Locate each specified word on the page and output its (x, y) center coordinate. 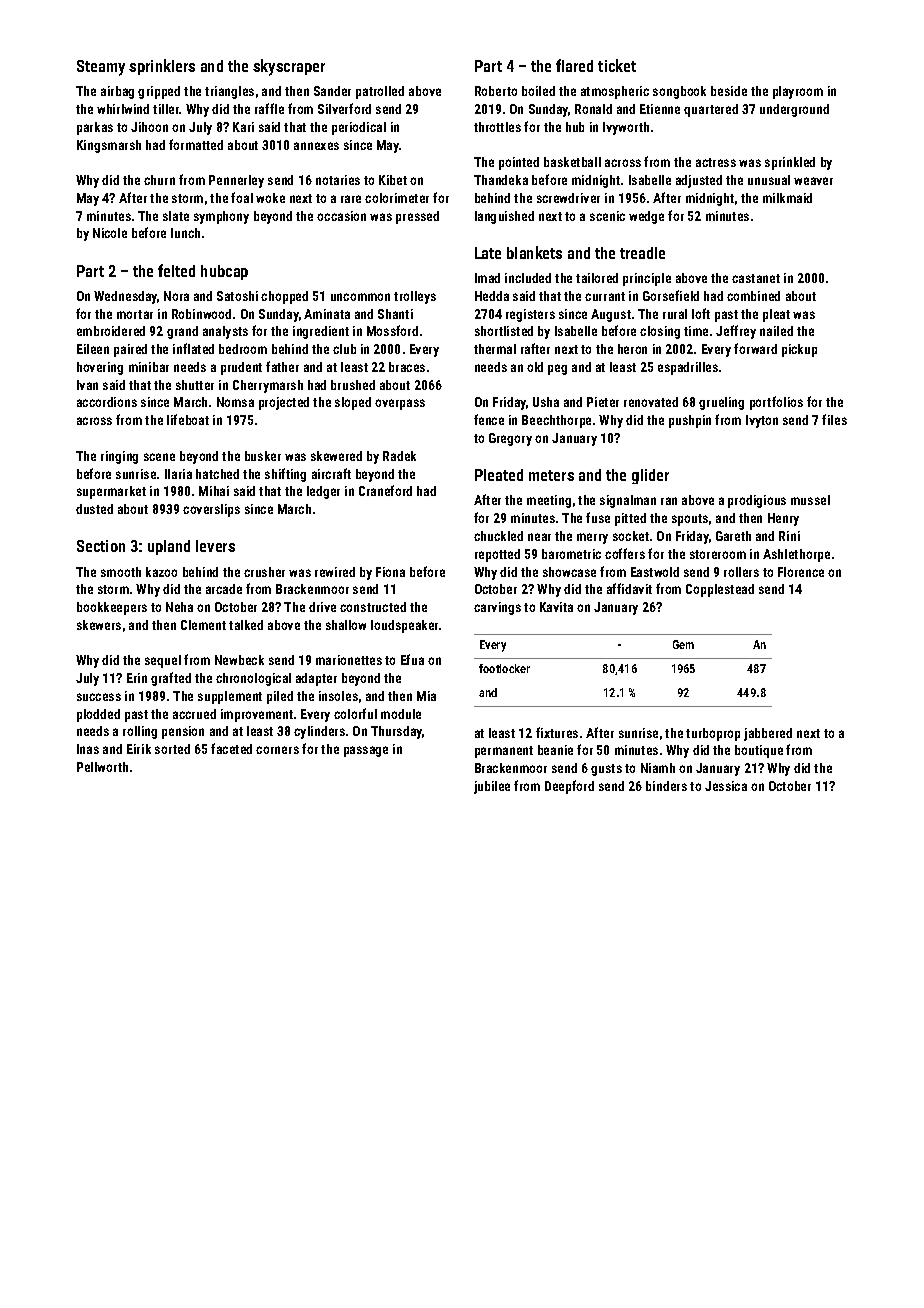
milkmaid (787, 198)
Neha (179, 607)
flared (574, 65)
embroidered (111, 331)
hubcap (224, 272)
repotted (497, 555)
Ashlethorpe (796, 555)
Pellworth (102, 767)
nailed (776, 331)
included (528, 278)
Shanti (395, 314)
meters (551, 475)
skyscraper (289, 67)
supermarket (111, 492)
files (834, 419)
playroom (798, 92)
